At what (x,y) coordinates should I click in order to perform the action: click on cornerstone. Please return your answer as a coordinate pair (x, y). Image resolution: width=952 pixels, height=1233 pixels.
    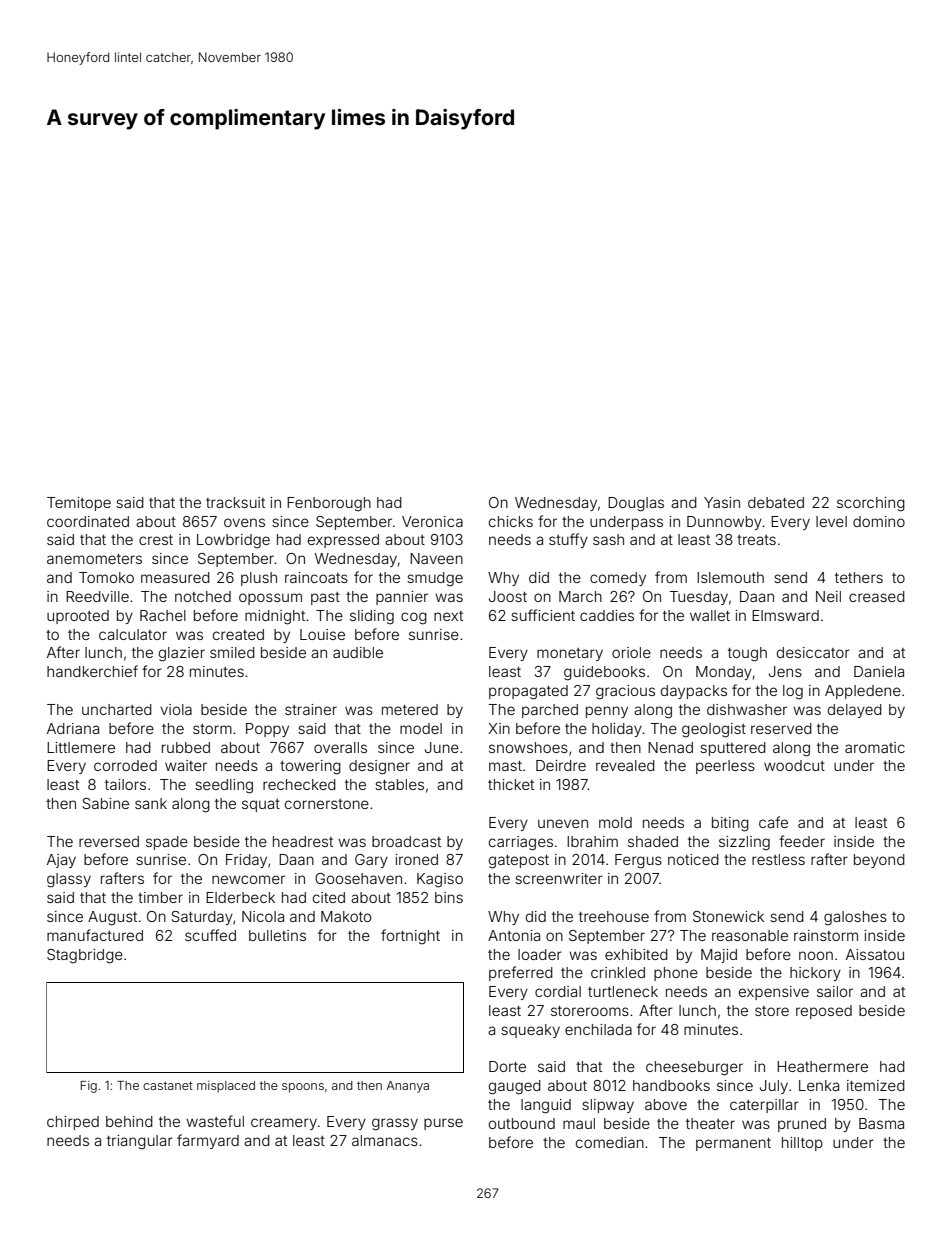
    Looking at the image, I should click on (327, 804).
